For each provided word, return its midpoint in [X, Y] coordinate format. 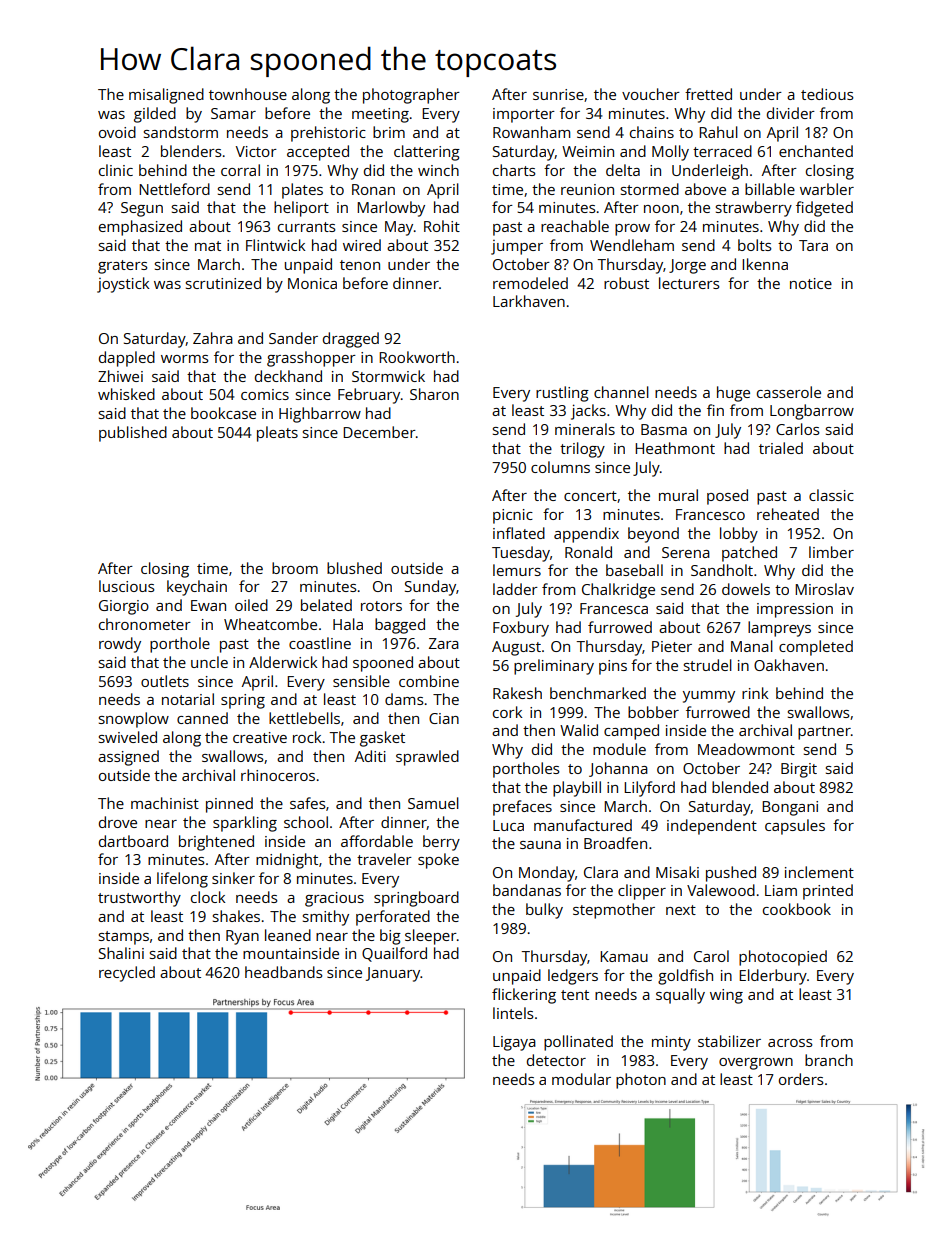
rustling [562, 394]
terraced [722, 151]
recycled [127, 974]
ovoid [117, 132]
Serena [686, 552]
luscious [127, 586]
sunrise [558, 94]
